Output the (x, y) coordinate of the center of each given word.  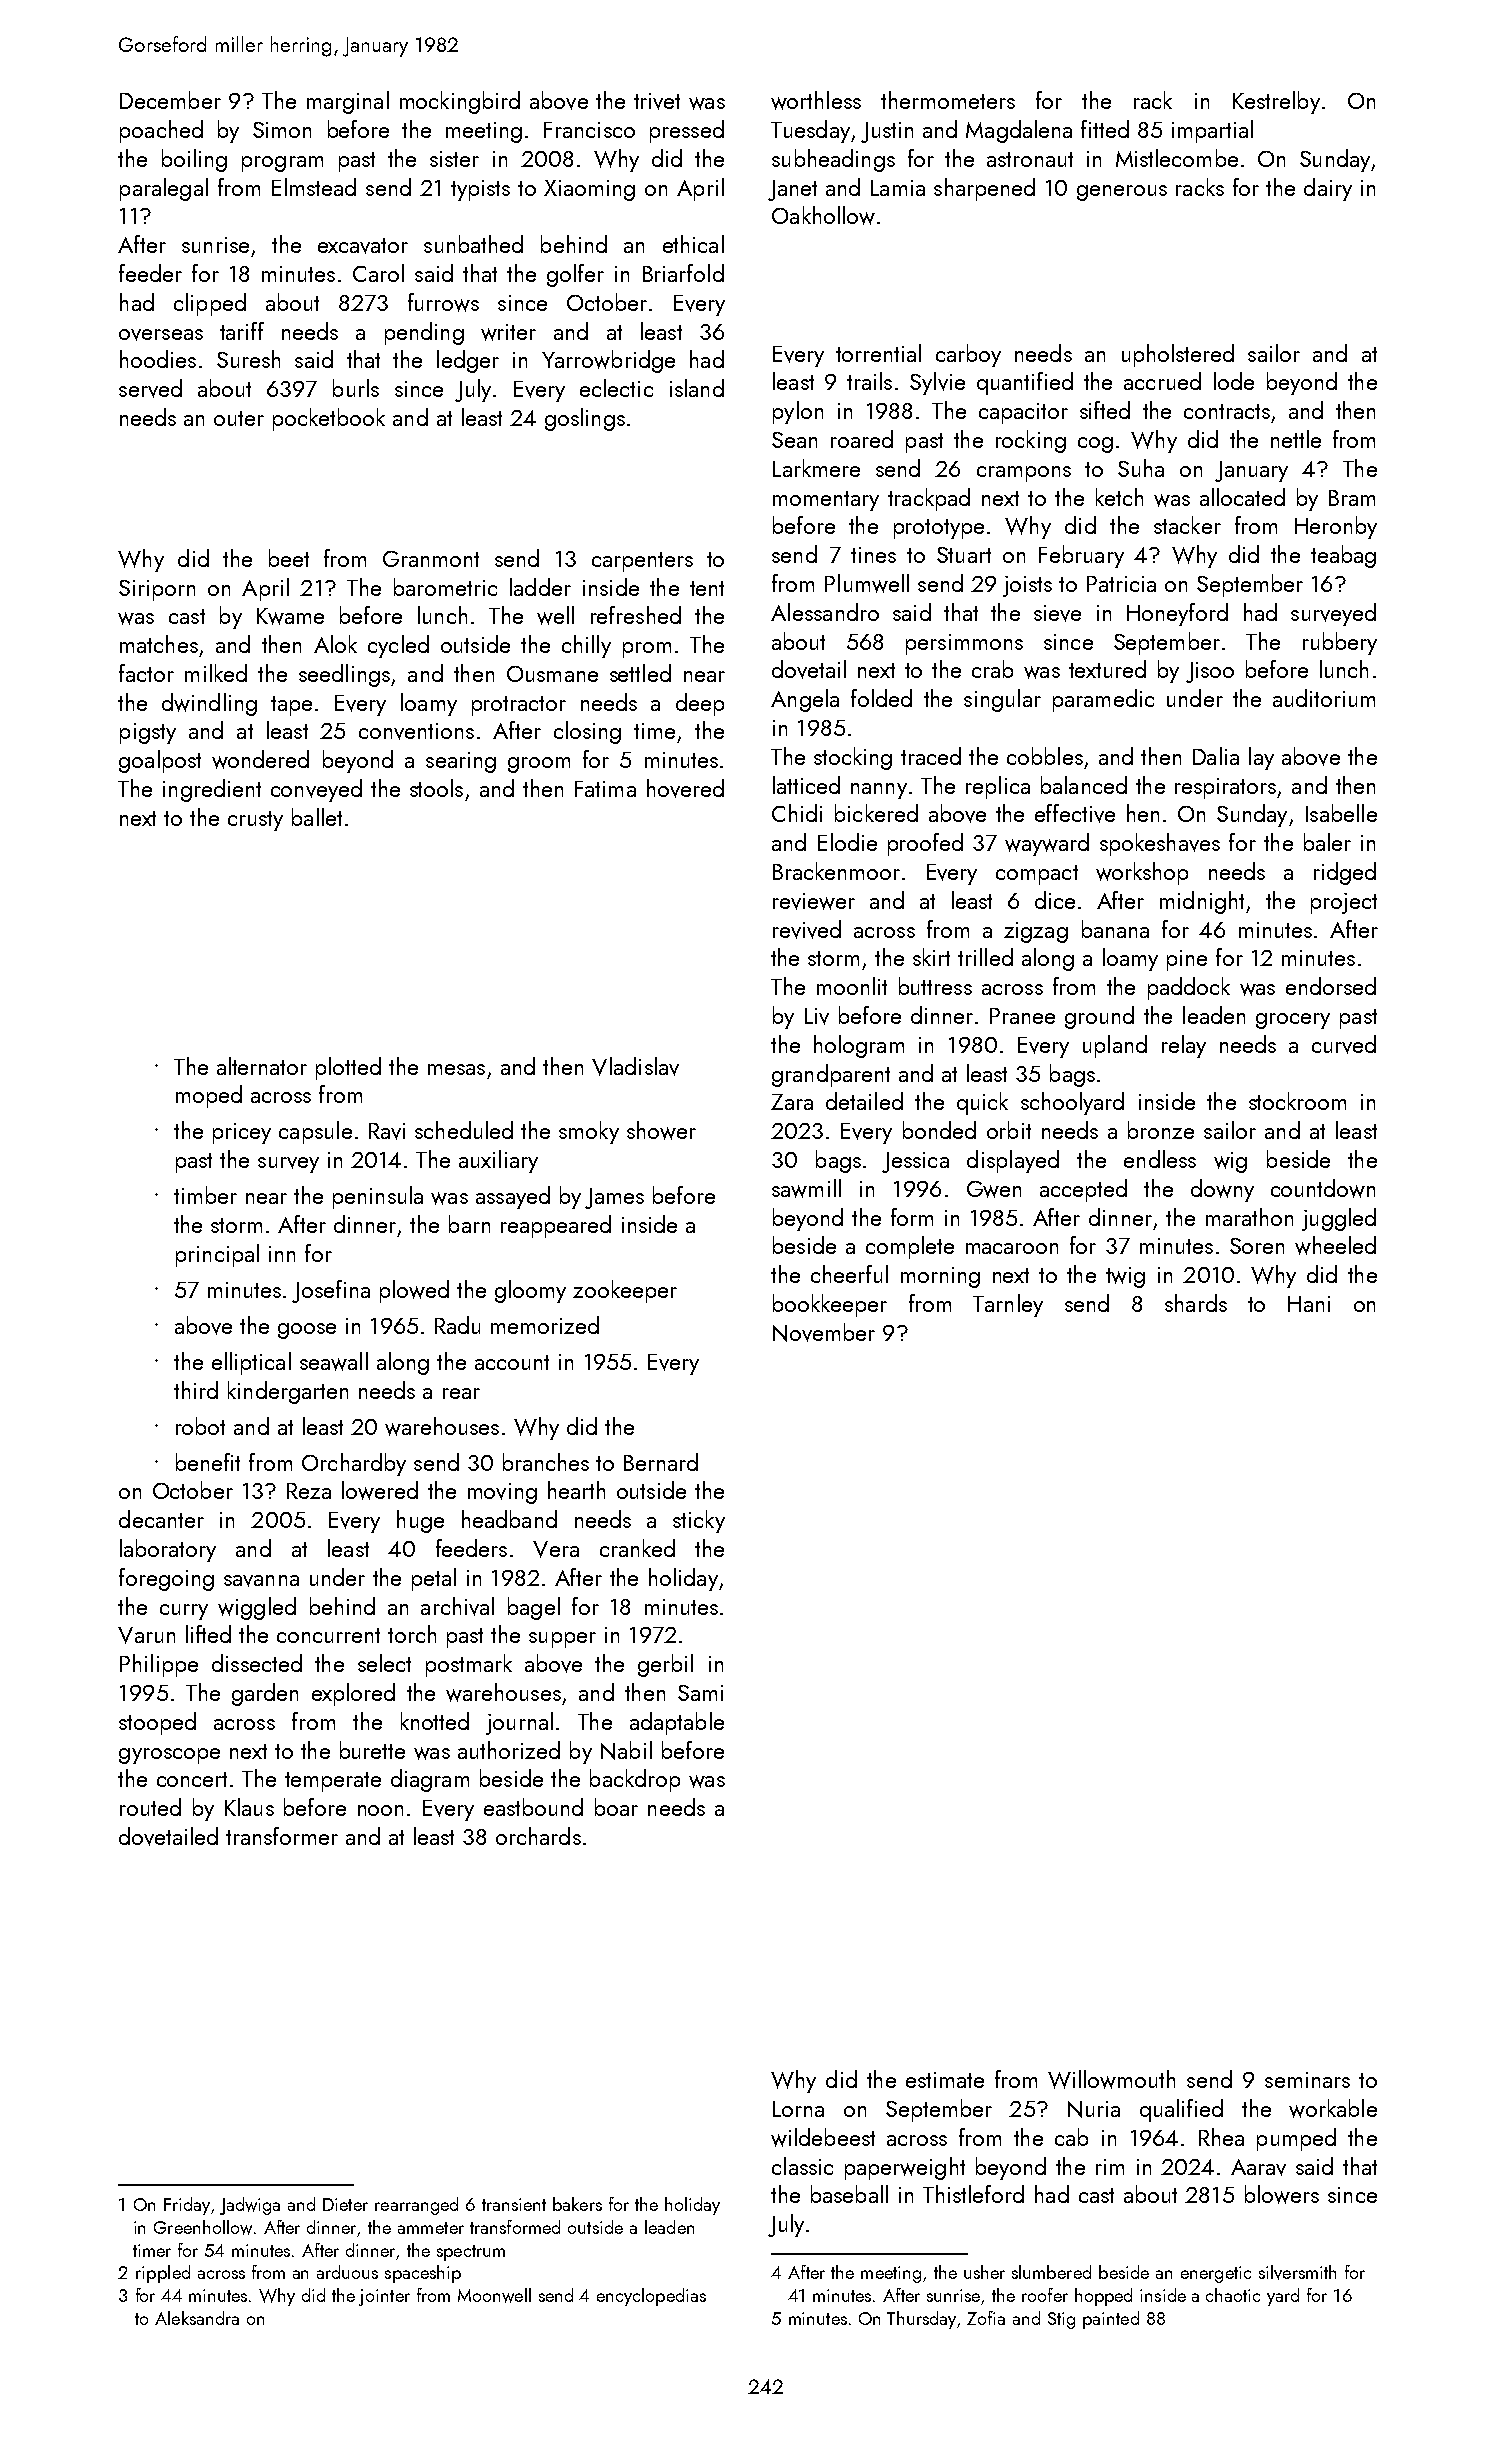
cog (1095, 445)
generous (1122, 193)
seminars (1307, 2080)
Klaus (249, 1807)
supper (562, 1640)
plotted (348, 1068)
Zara (792, 1102)
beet (289, 558)
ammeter (431, 2228)
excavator (363, 246)
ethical (693, 244)
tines (873, 555)
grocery (1293, 1021)
